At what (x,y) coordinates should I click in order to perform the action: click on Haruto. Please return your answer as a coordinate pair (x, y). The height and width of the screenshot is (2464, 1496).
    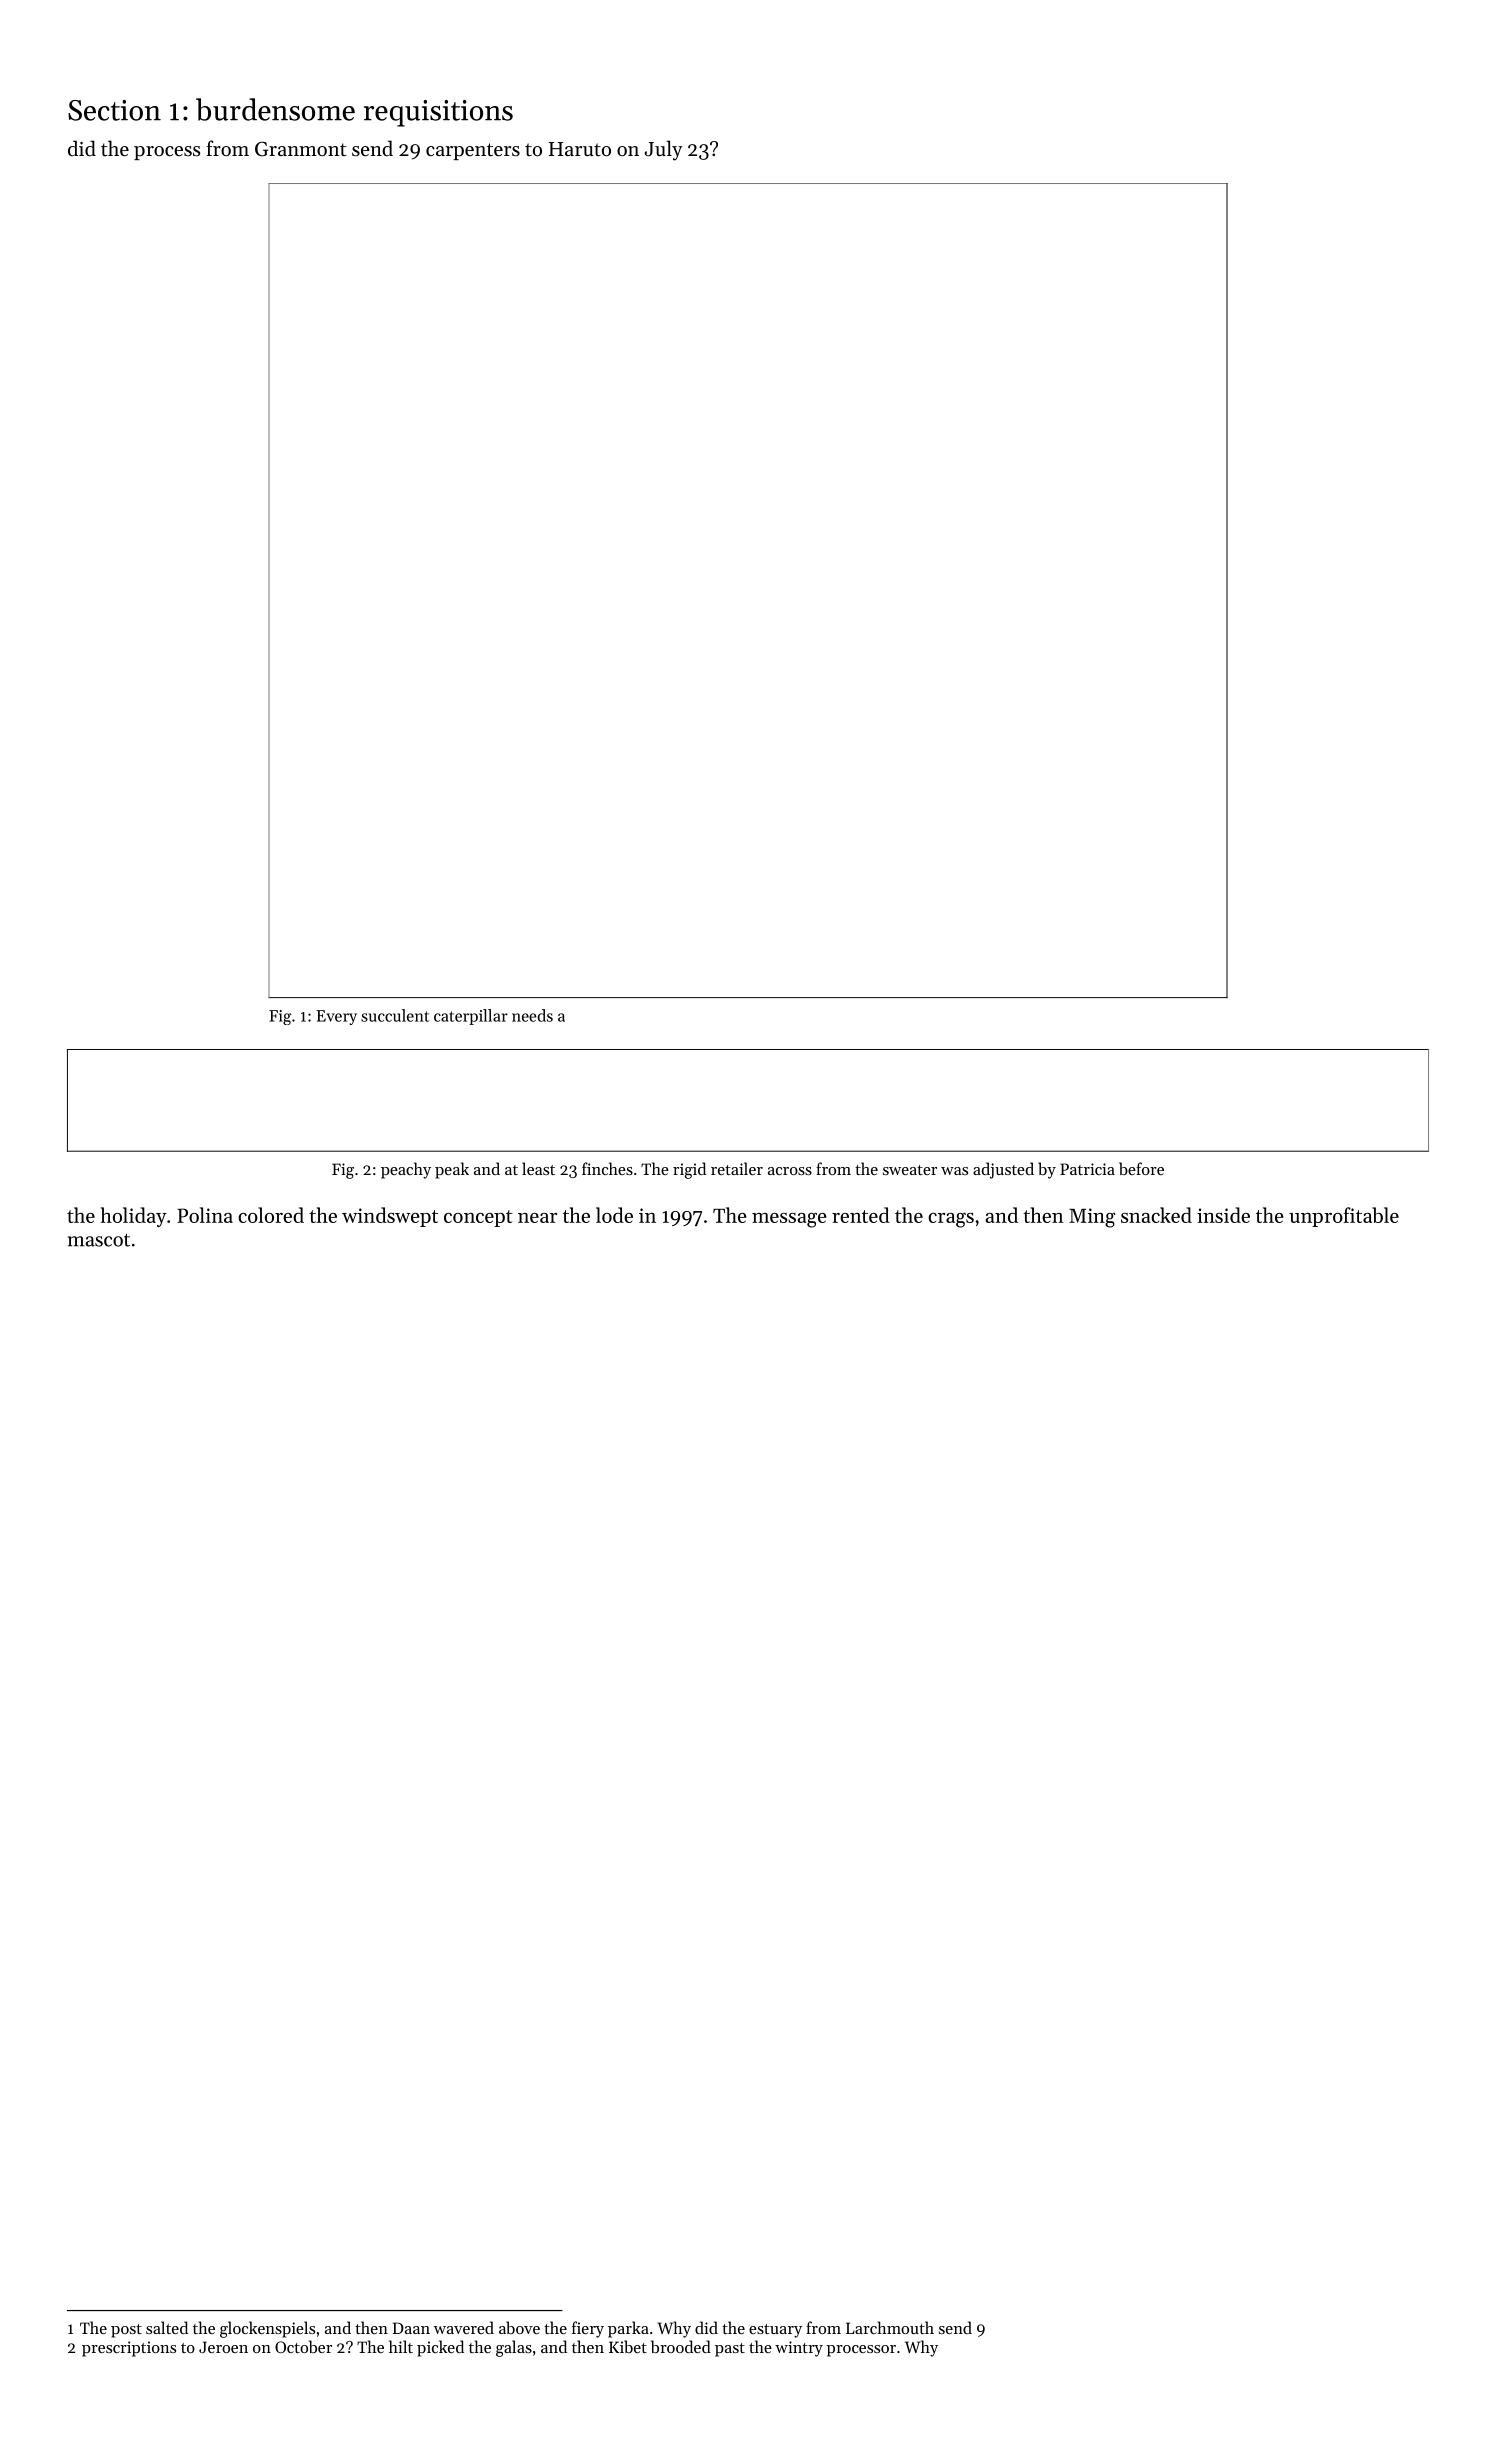
    Looking at the image, I should click on (580, 149).
